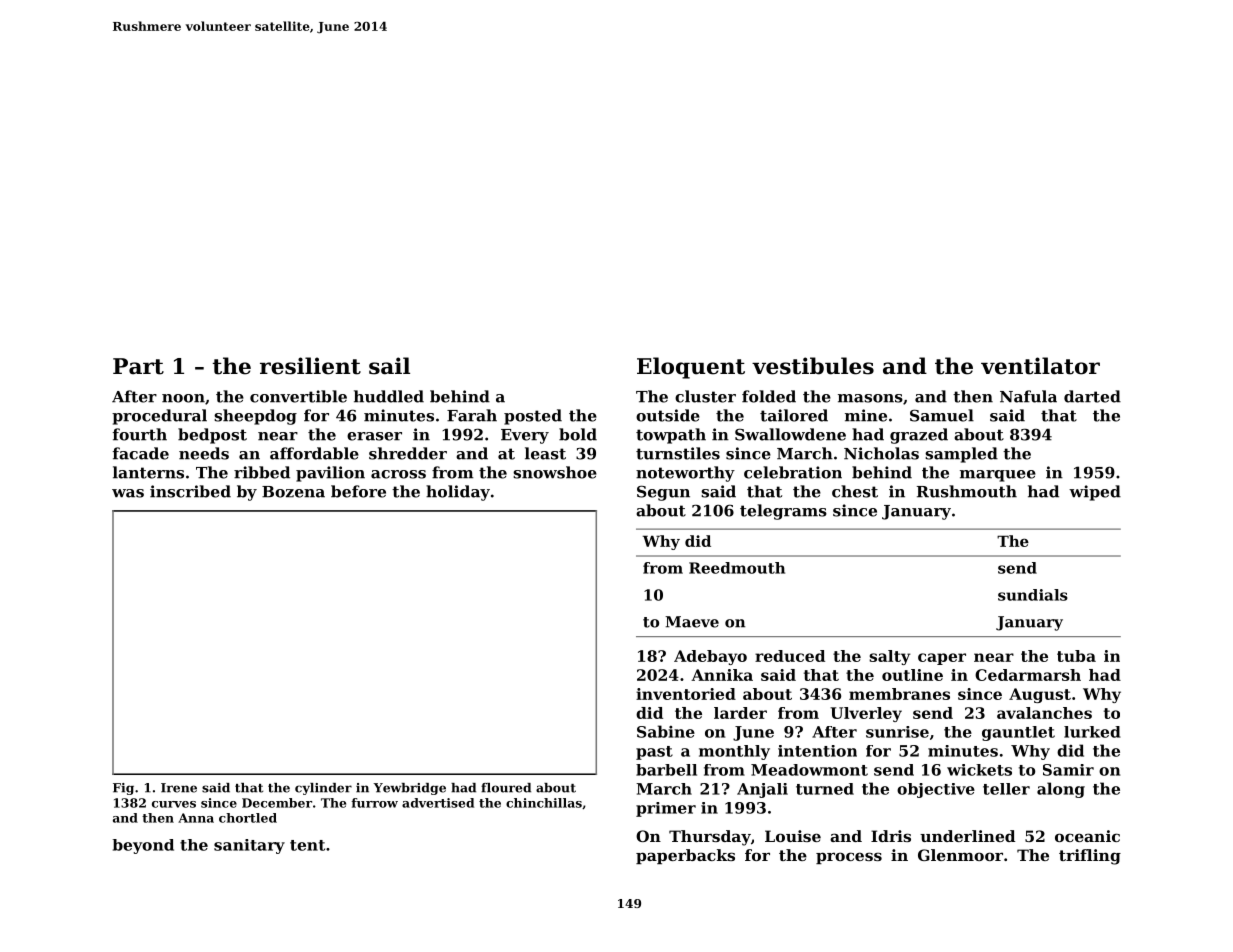  Describe the element at coordinates (1040, 366) in the page. I see `ventilator` at that location.
